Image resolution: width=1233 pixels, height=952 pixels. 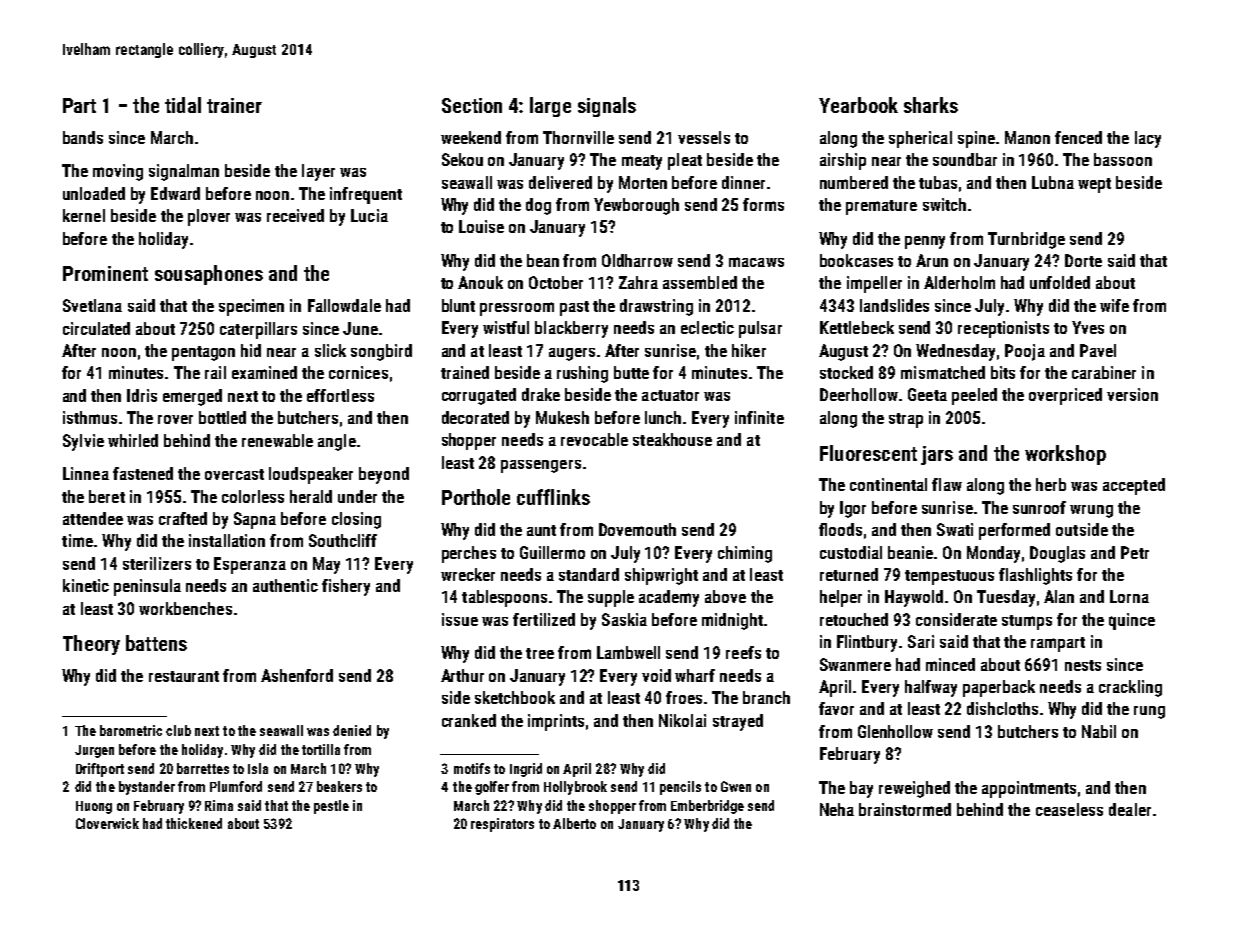 What do you see at coordinates (550, 107) in the screenshot?
I see `large` at bounding box center [550, 107].
